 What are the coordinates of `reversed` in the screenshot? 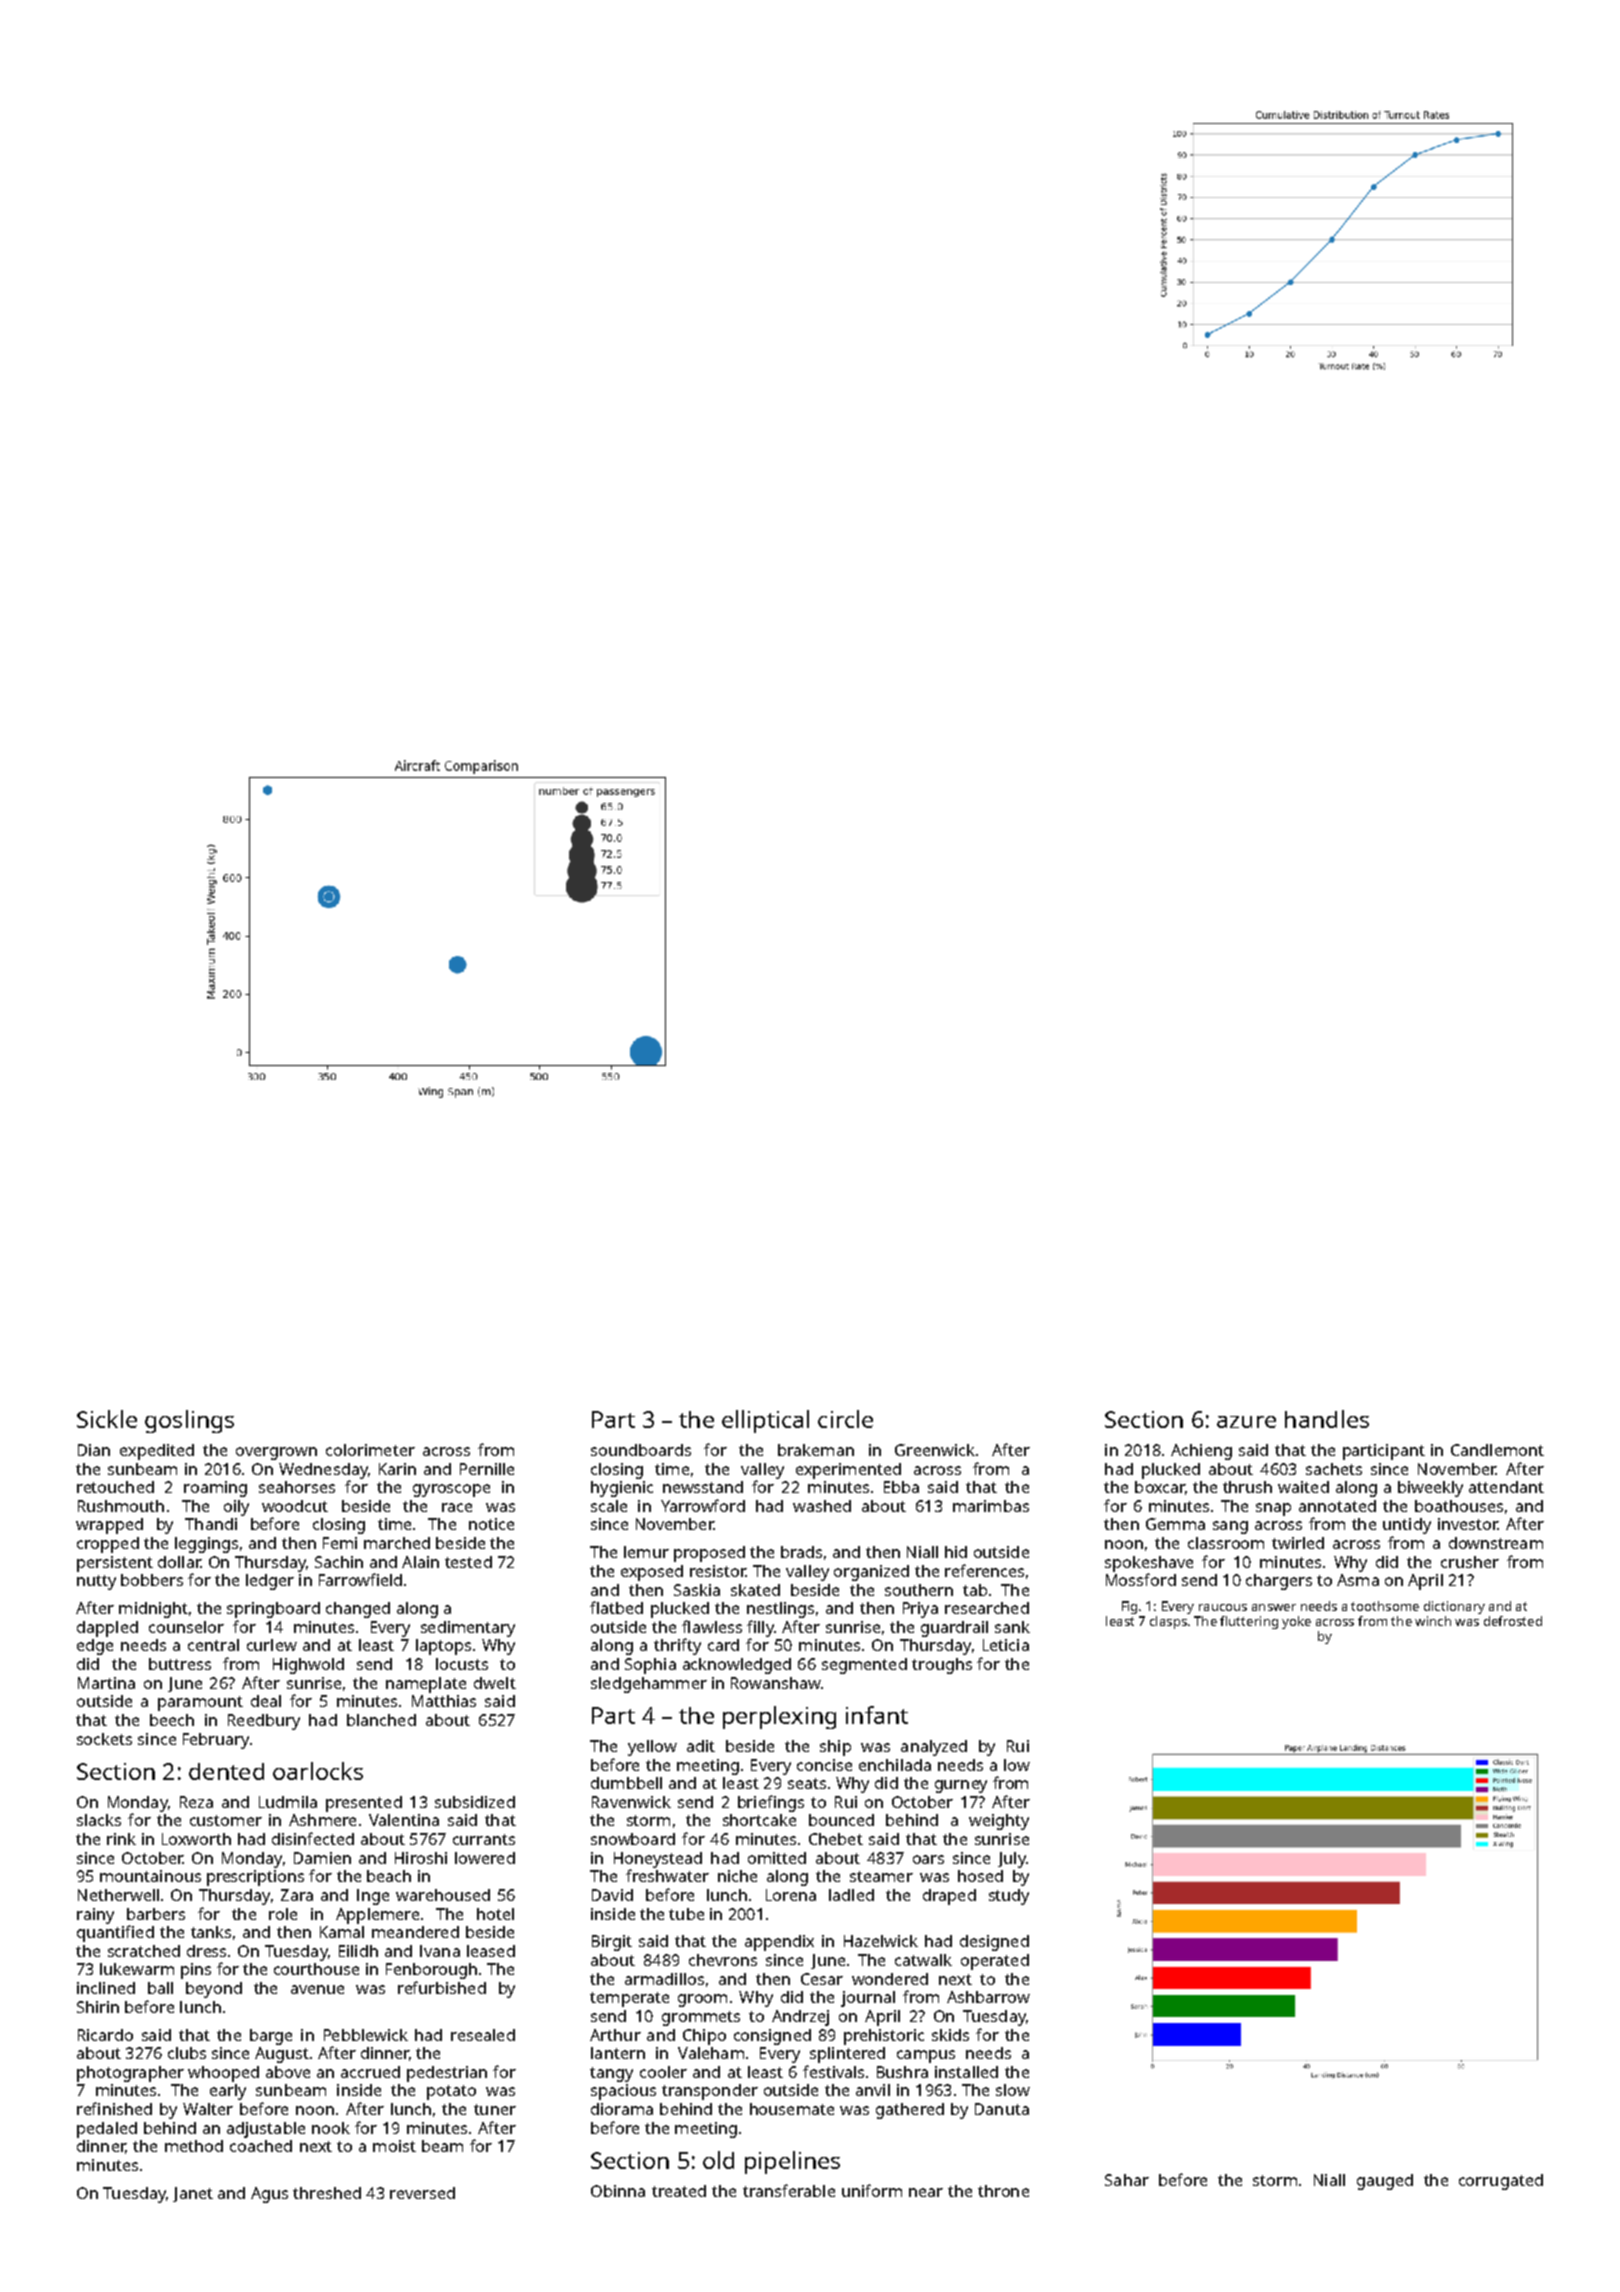 It's located at (422, 2193).
